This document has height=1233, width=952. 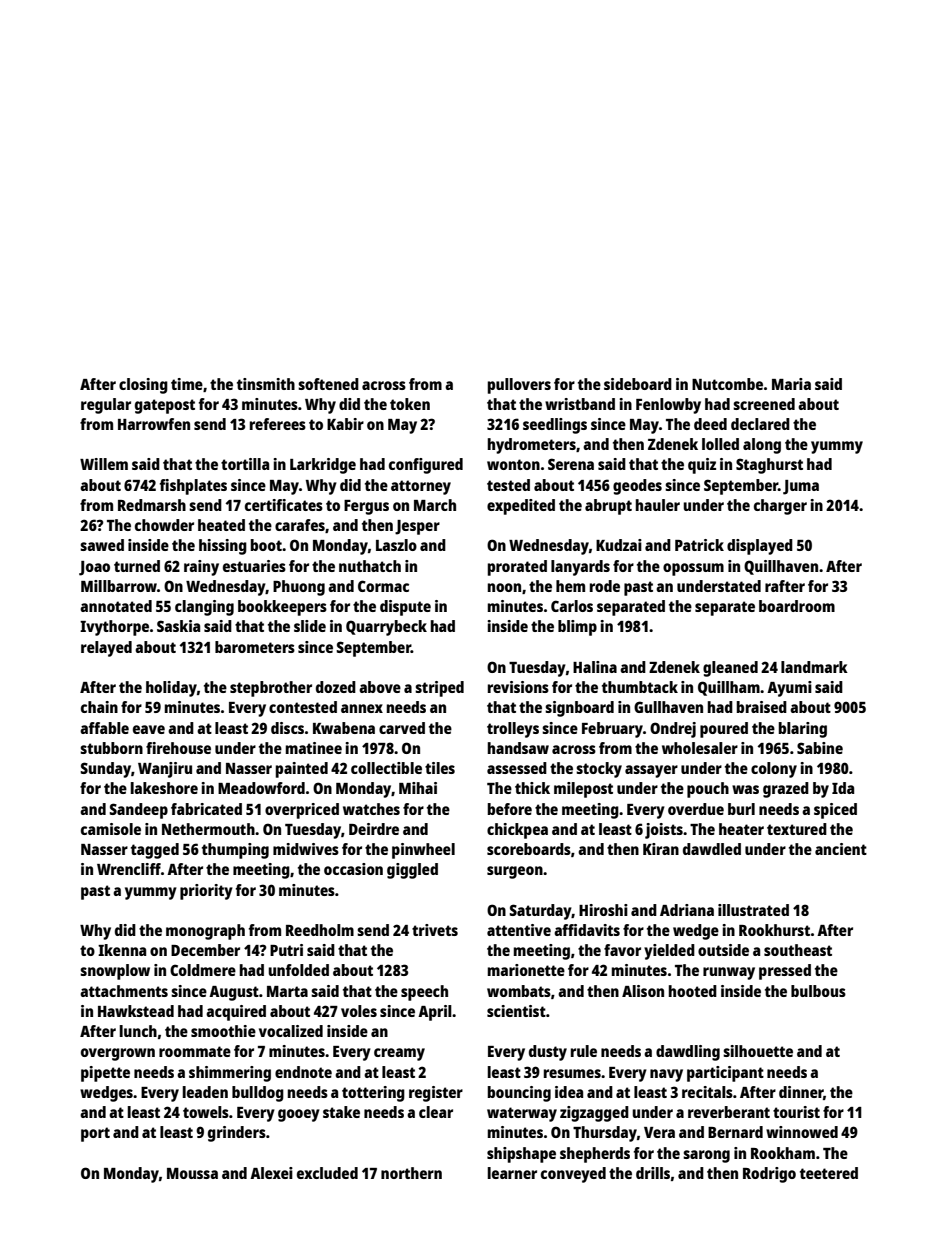 I want to click on rainy, so click(x=201, y=568).
